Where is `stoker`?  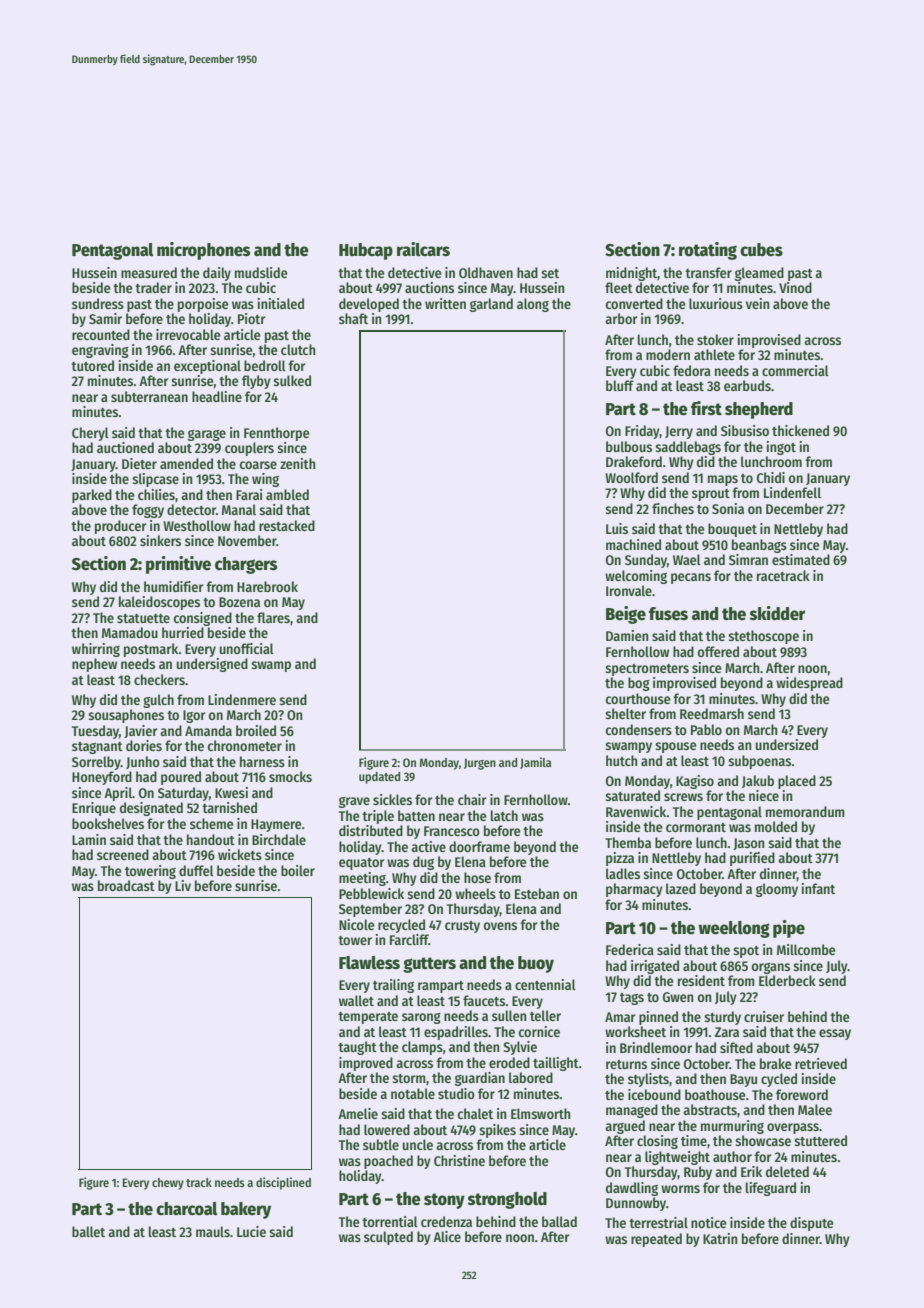
stoker is located at coordinates (715, 339).
